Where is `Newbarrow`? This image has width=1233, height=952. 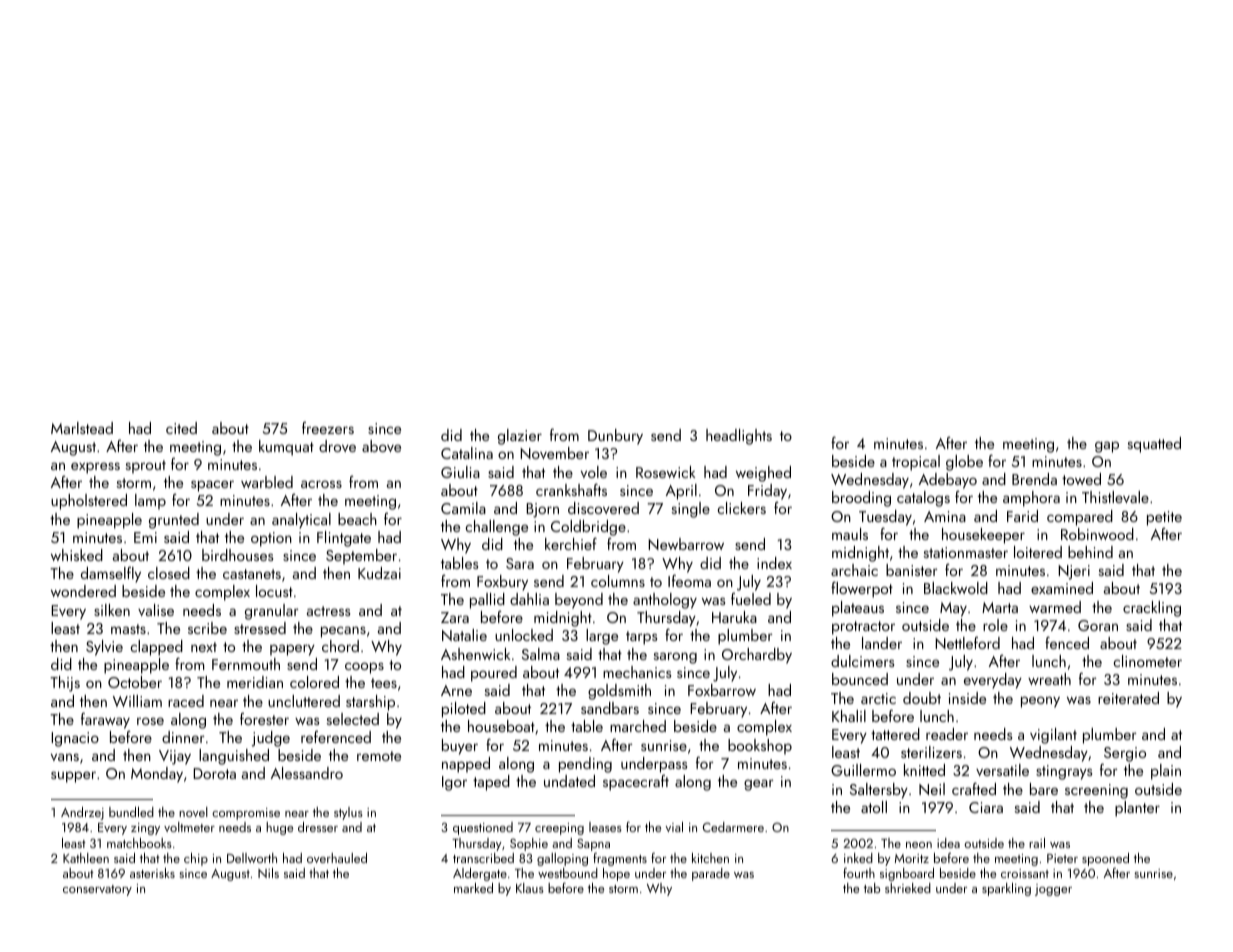
Newbarrow is located at coordinates (686, 544).
